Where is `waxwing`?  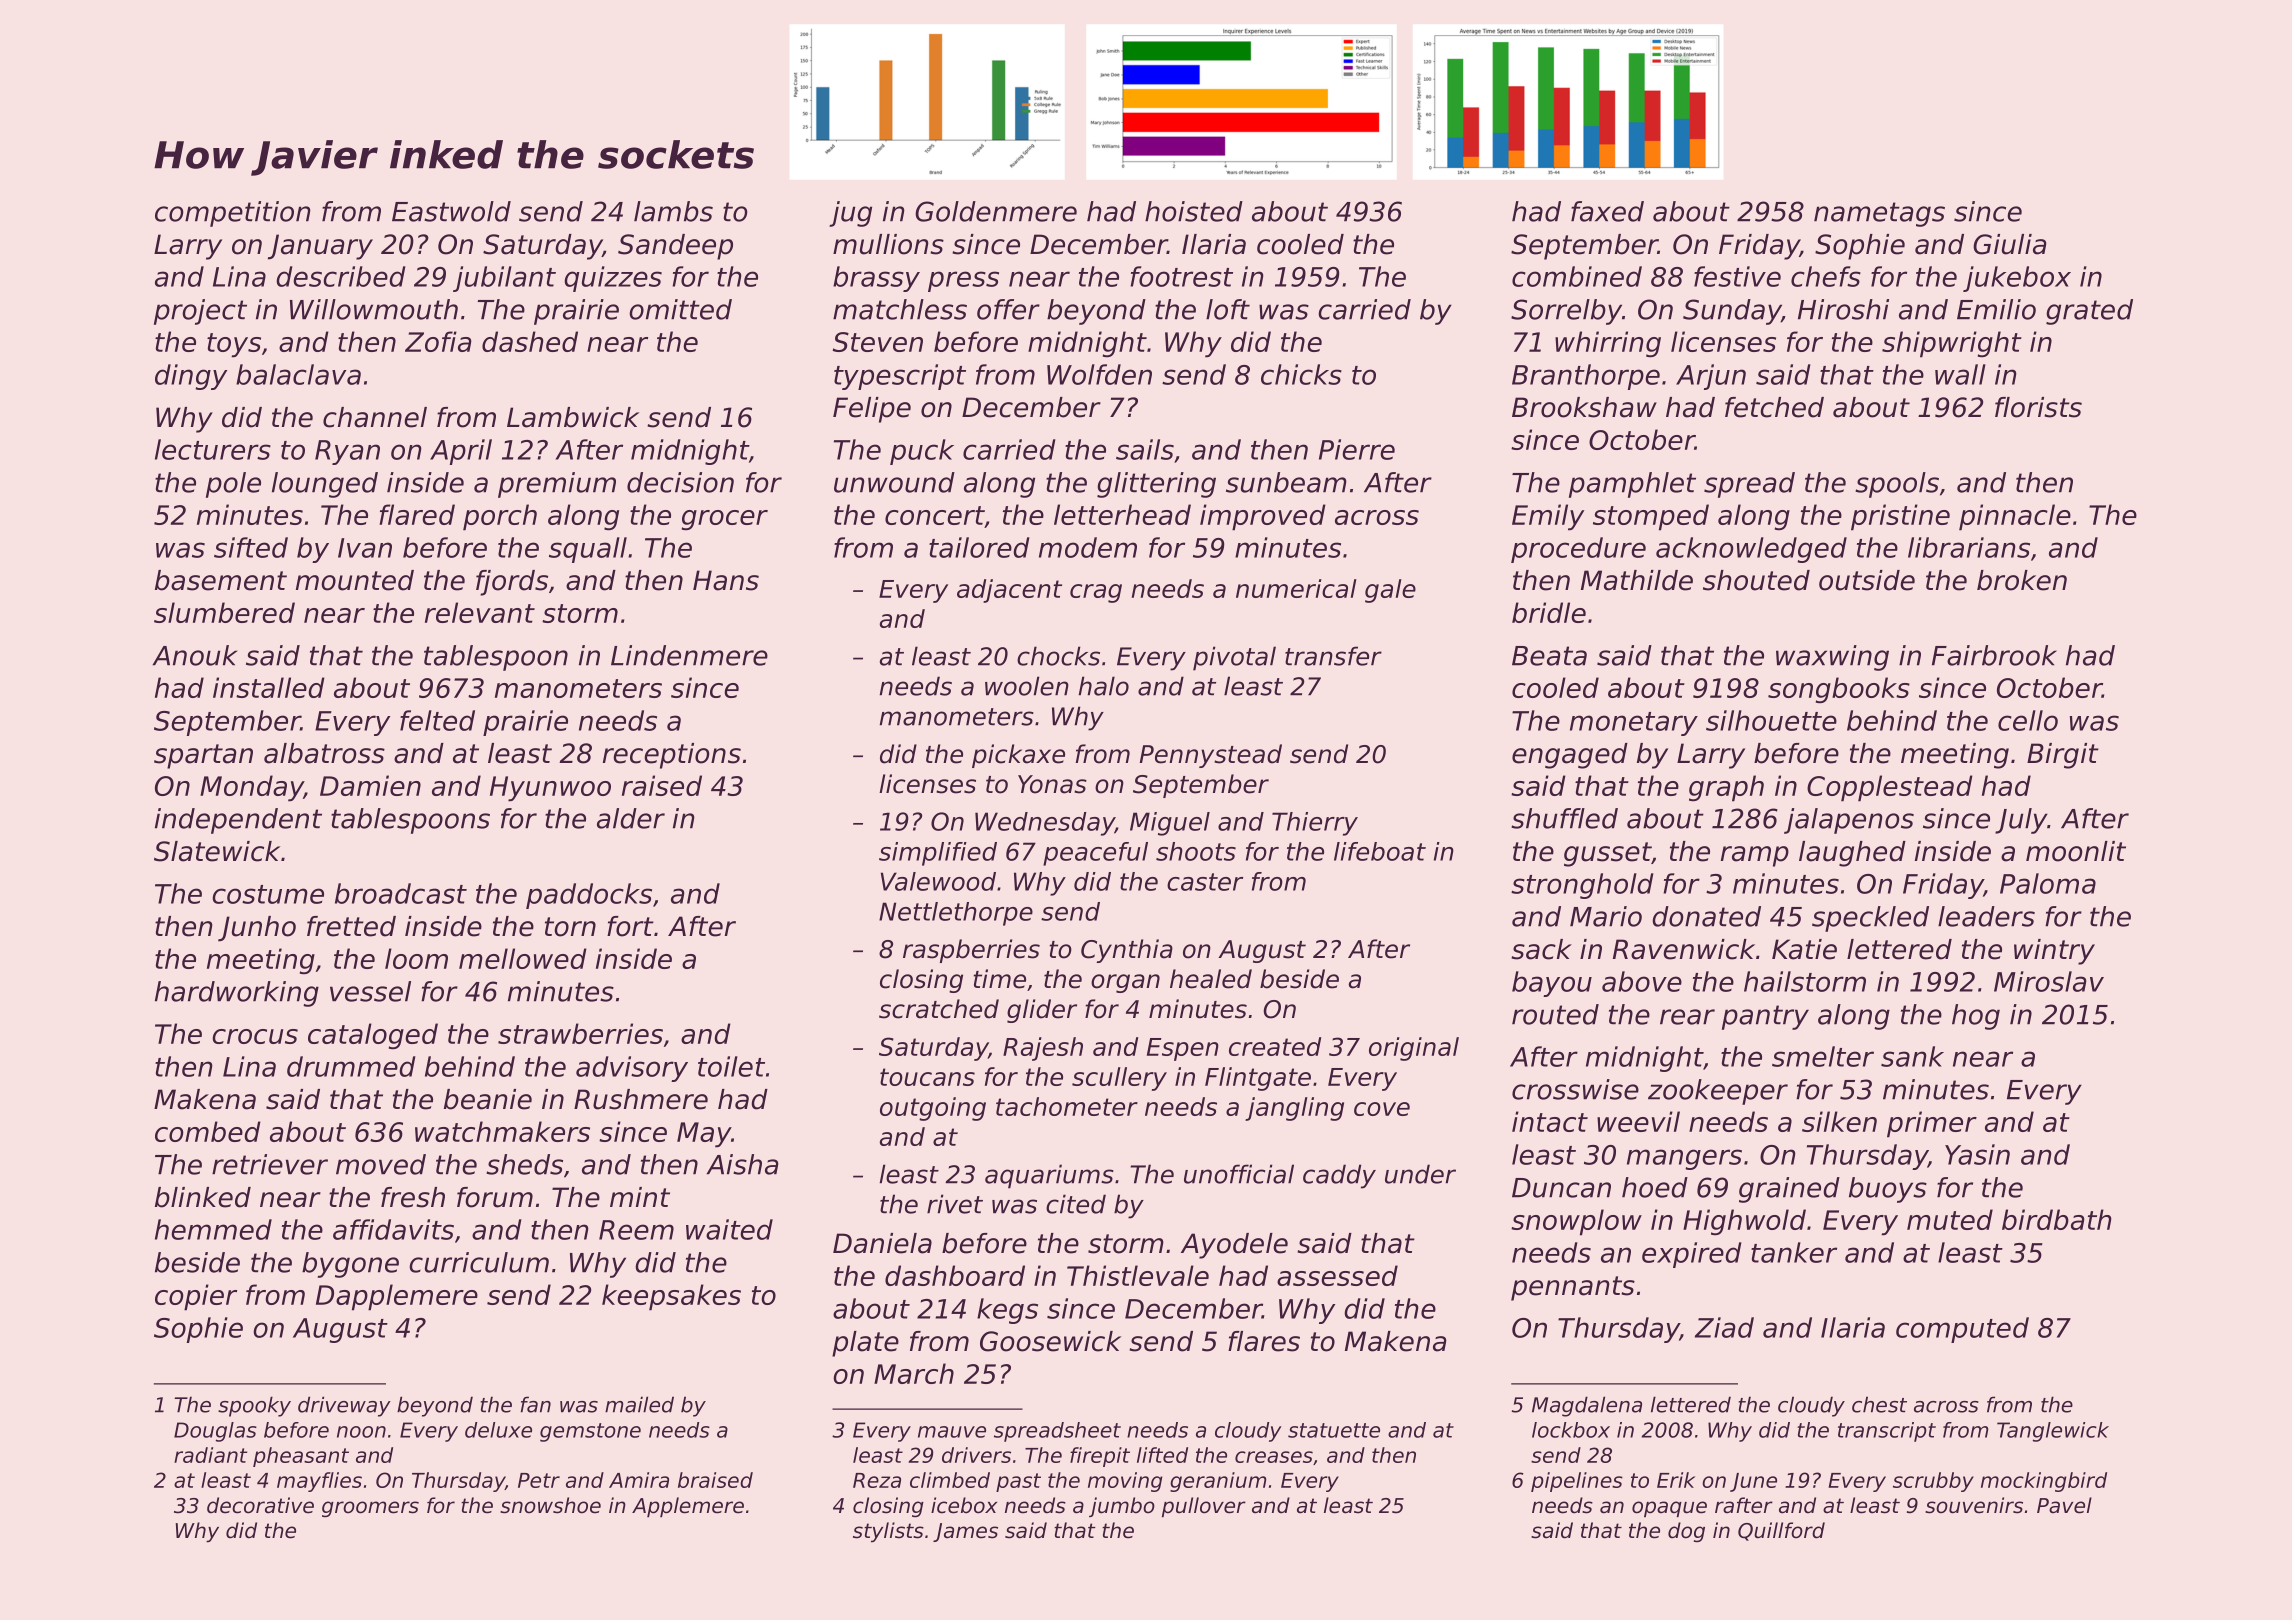 waxwing is located at coordinates (1832, 658).
